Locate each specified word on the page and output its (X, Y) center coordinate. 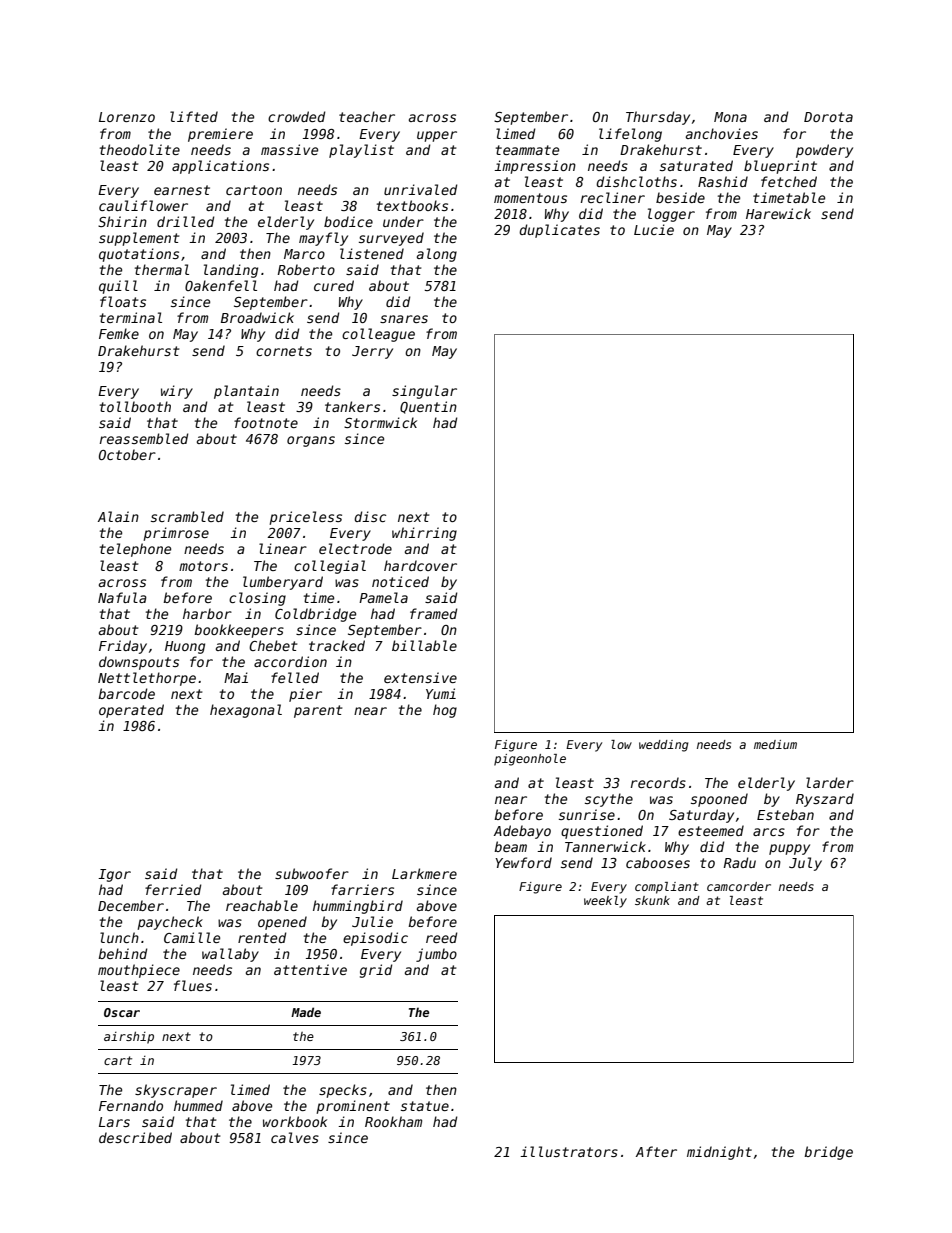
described (135, 1137)
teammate (527, 150)
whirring (424, 534)
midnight (719, 1153)
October (127, 454)
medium (775, 744)
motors (203, 566)
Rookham (393, 1121)
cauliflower (143, 205)
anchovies (722, 133)
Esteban (785, 814)
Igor (114, 875)
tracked (337, 645)
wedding (664, 746)
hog (445, 711)
